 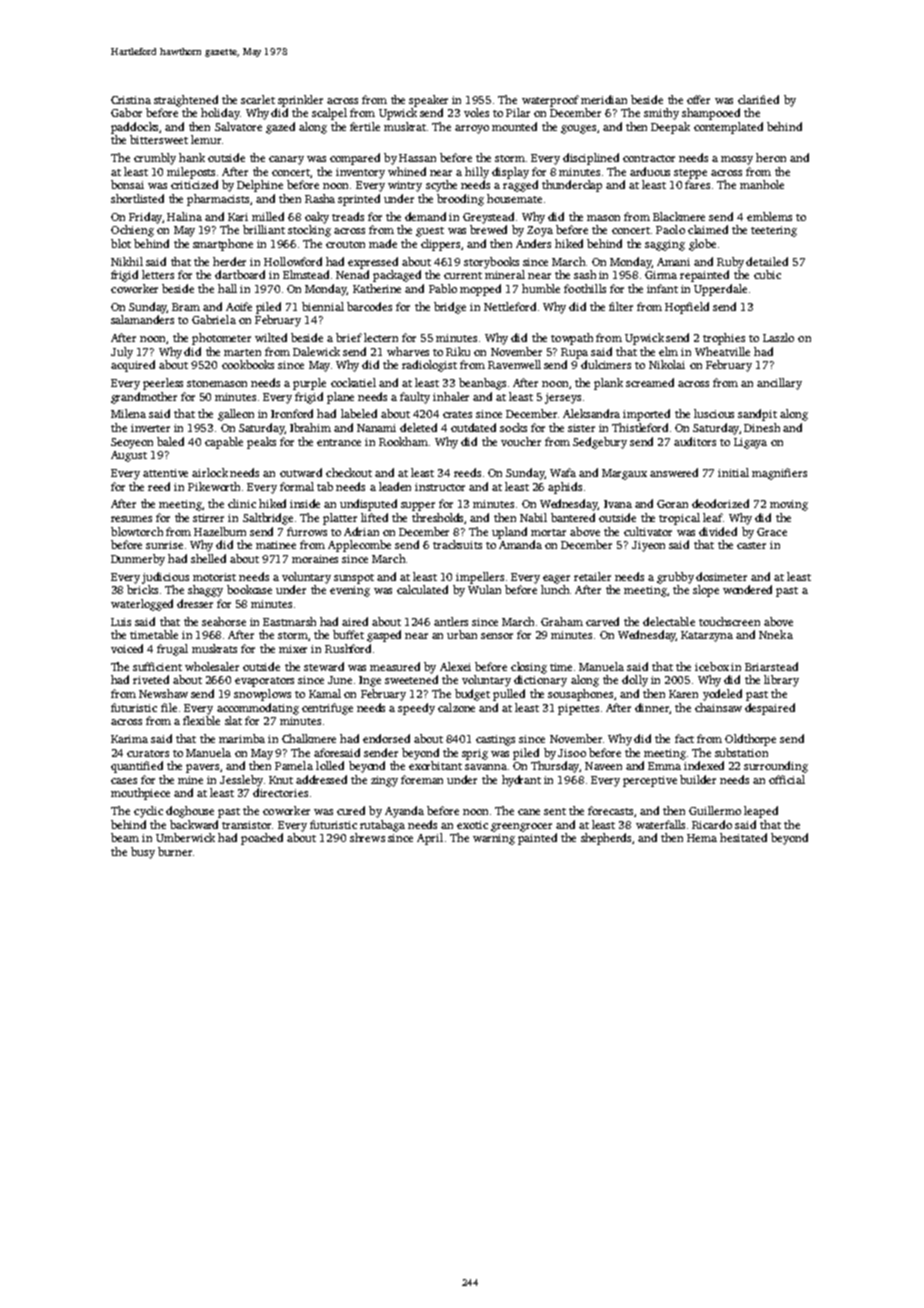 I want to click on paddocks, so click(x=134, y=128).
